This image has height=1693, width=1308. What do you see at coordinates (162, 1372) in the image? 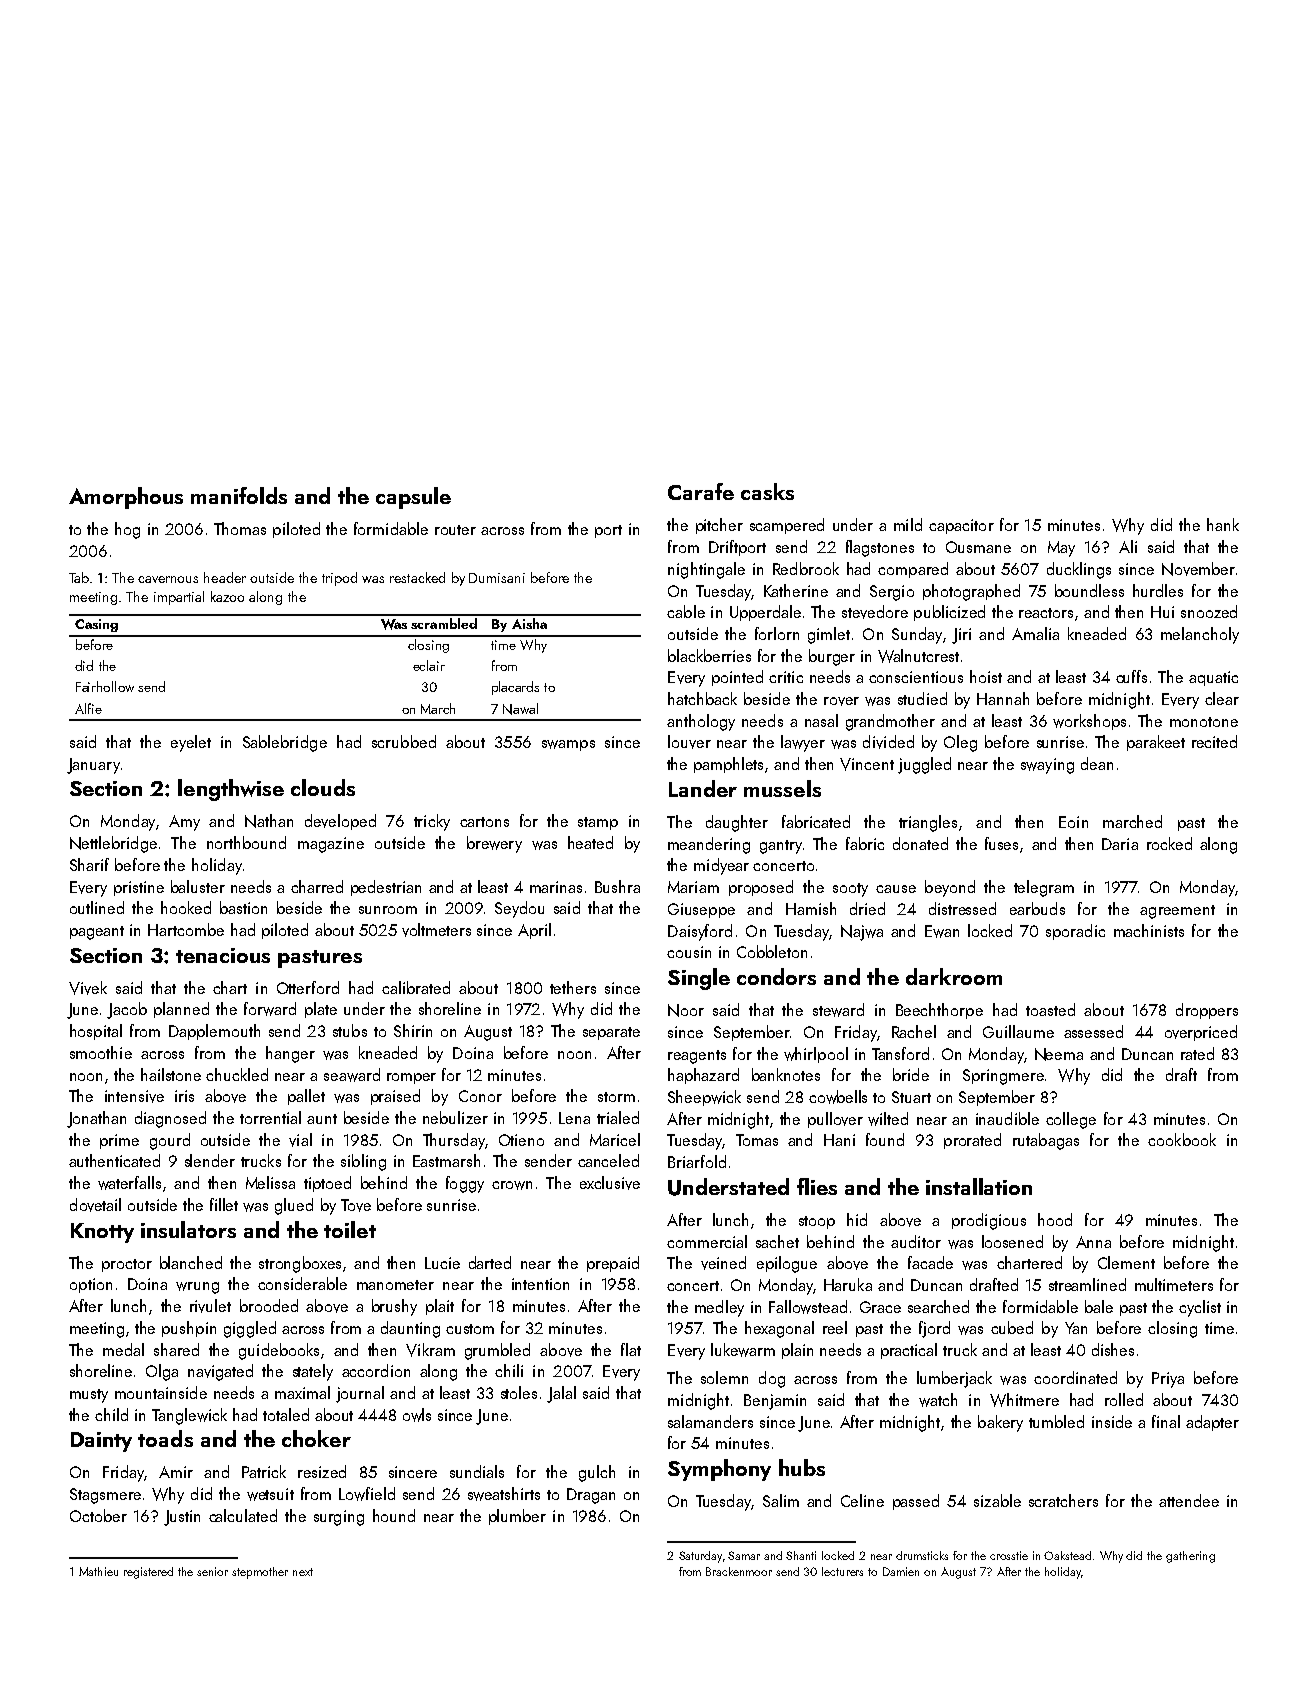
I see `Olga` at bounding box center [162, 1372].
